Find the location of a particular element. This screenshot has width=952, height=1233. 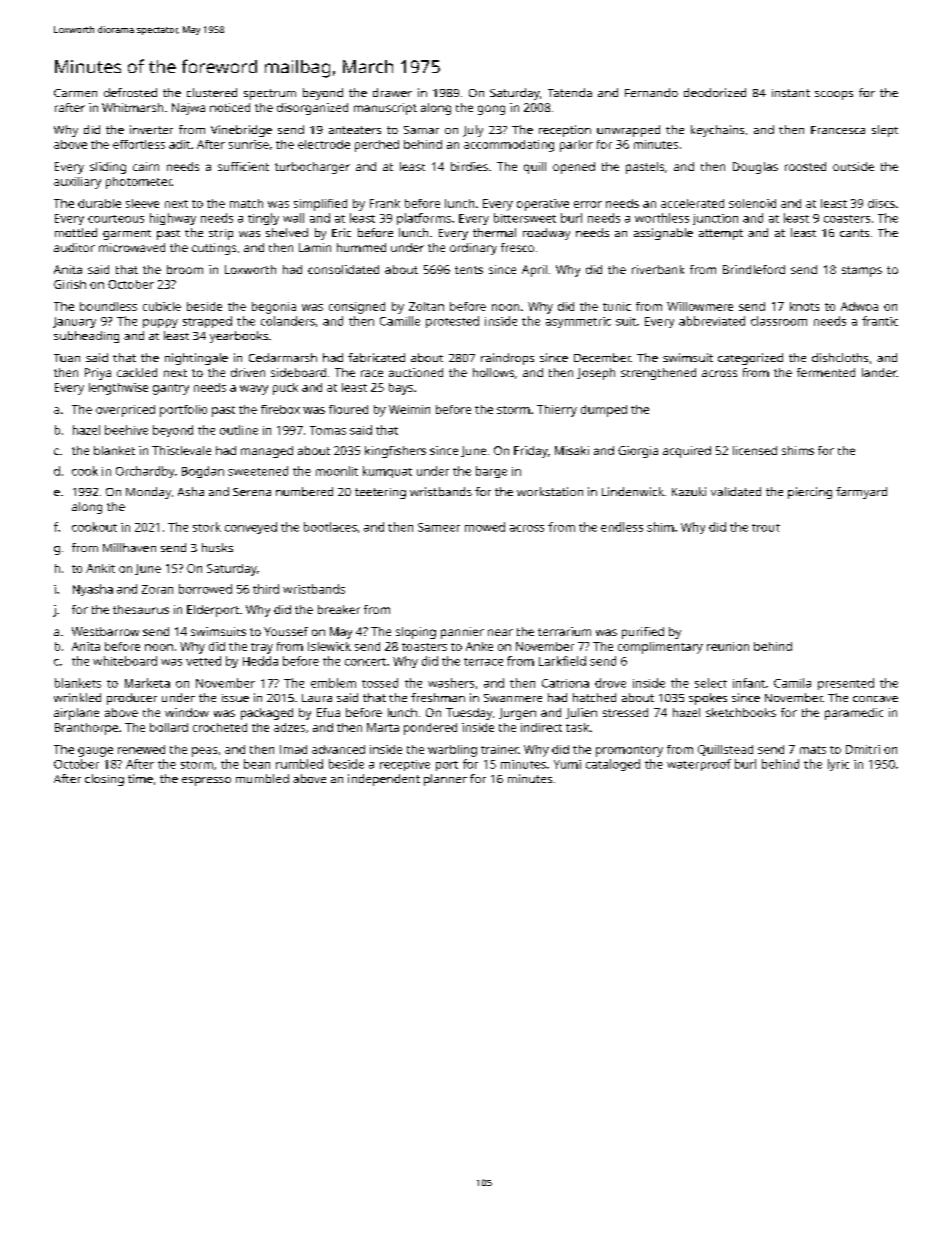

coasters is located at coordinates (847, 219).
